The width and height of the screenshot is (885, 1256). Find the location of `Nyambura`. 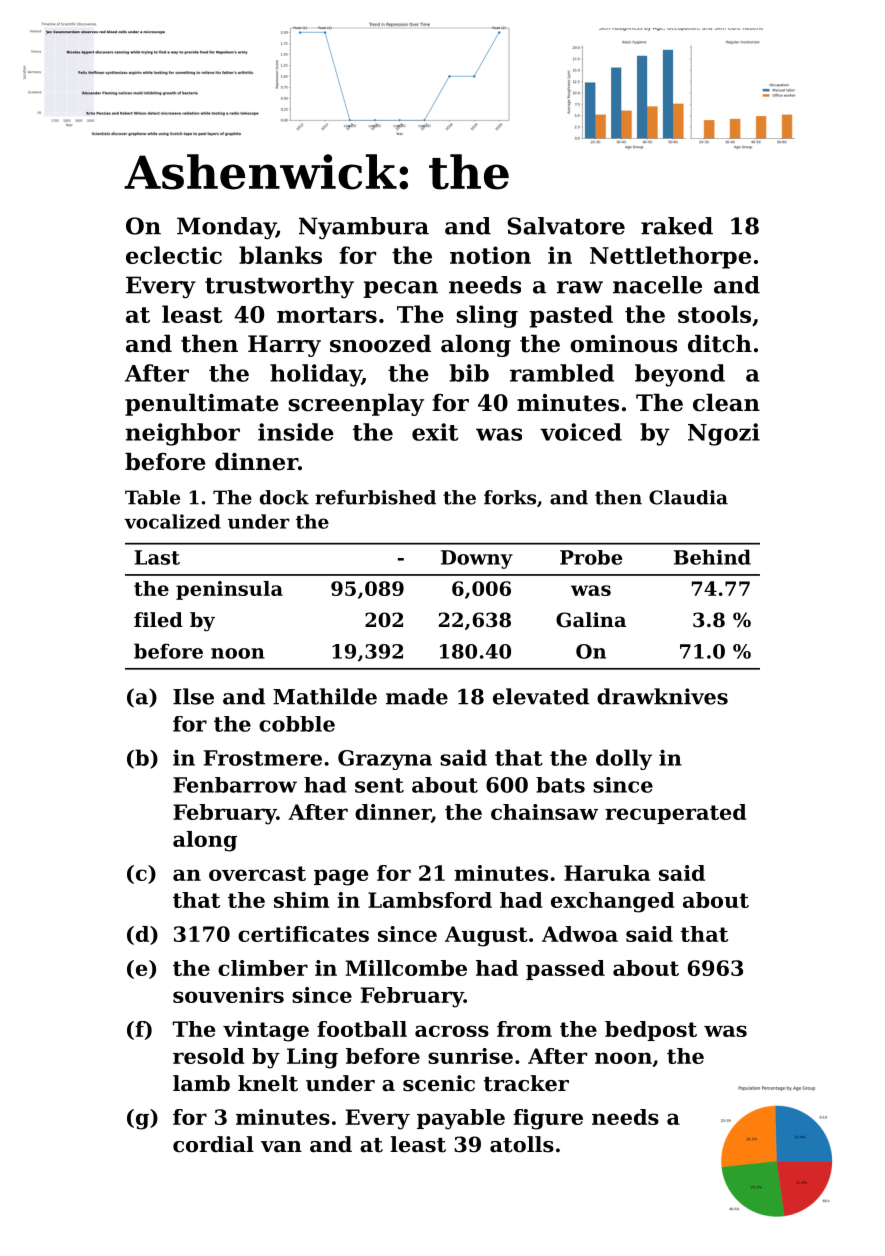

Nyambura is located at coordinates (364, 228).
